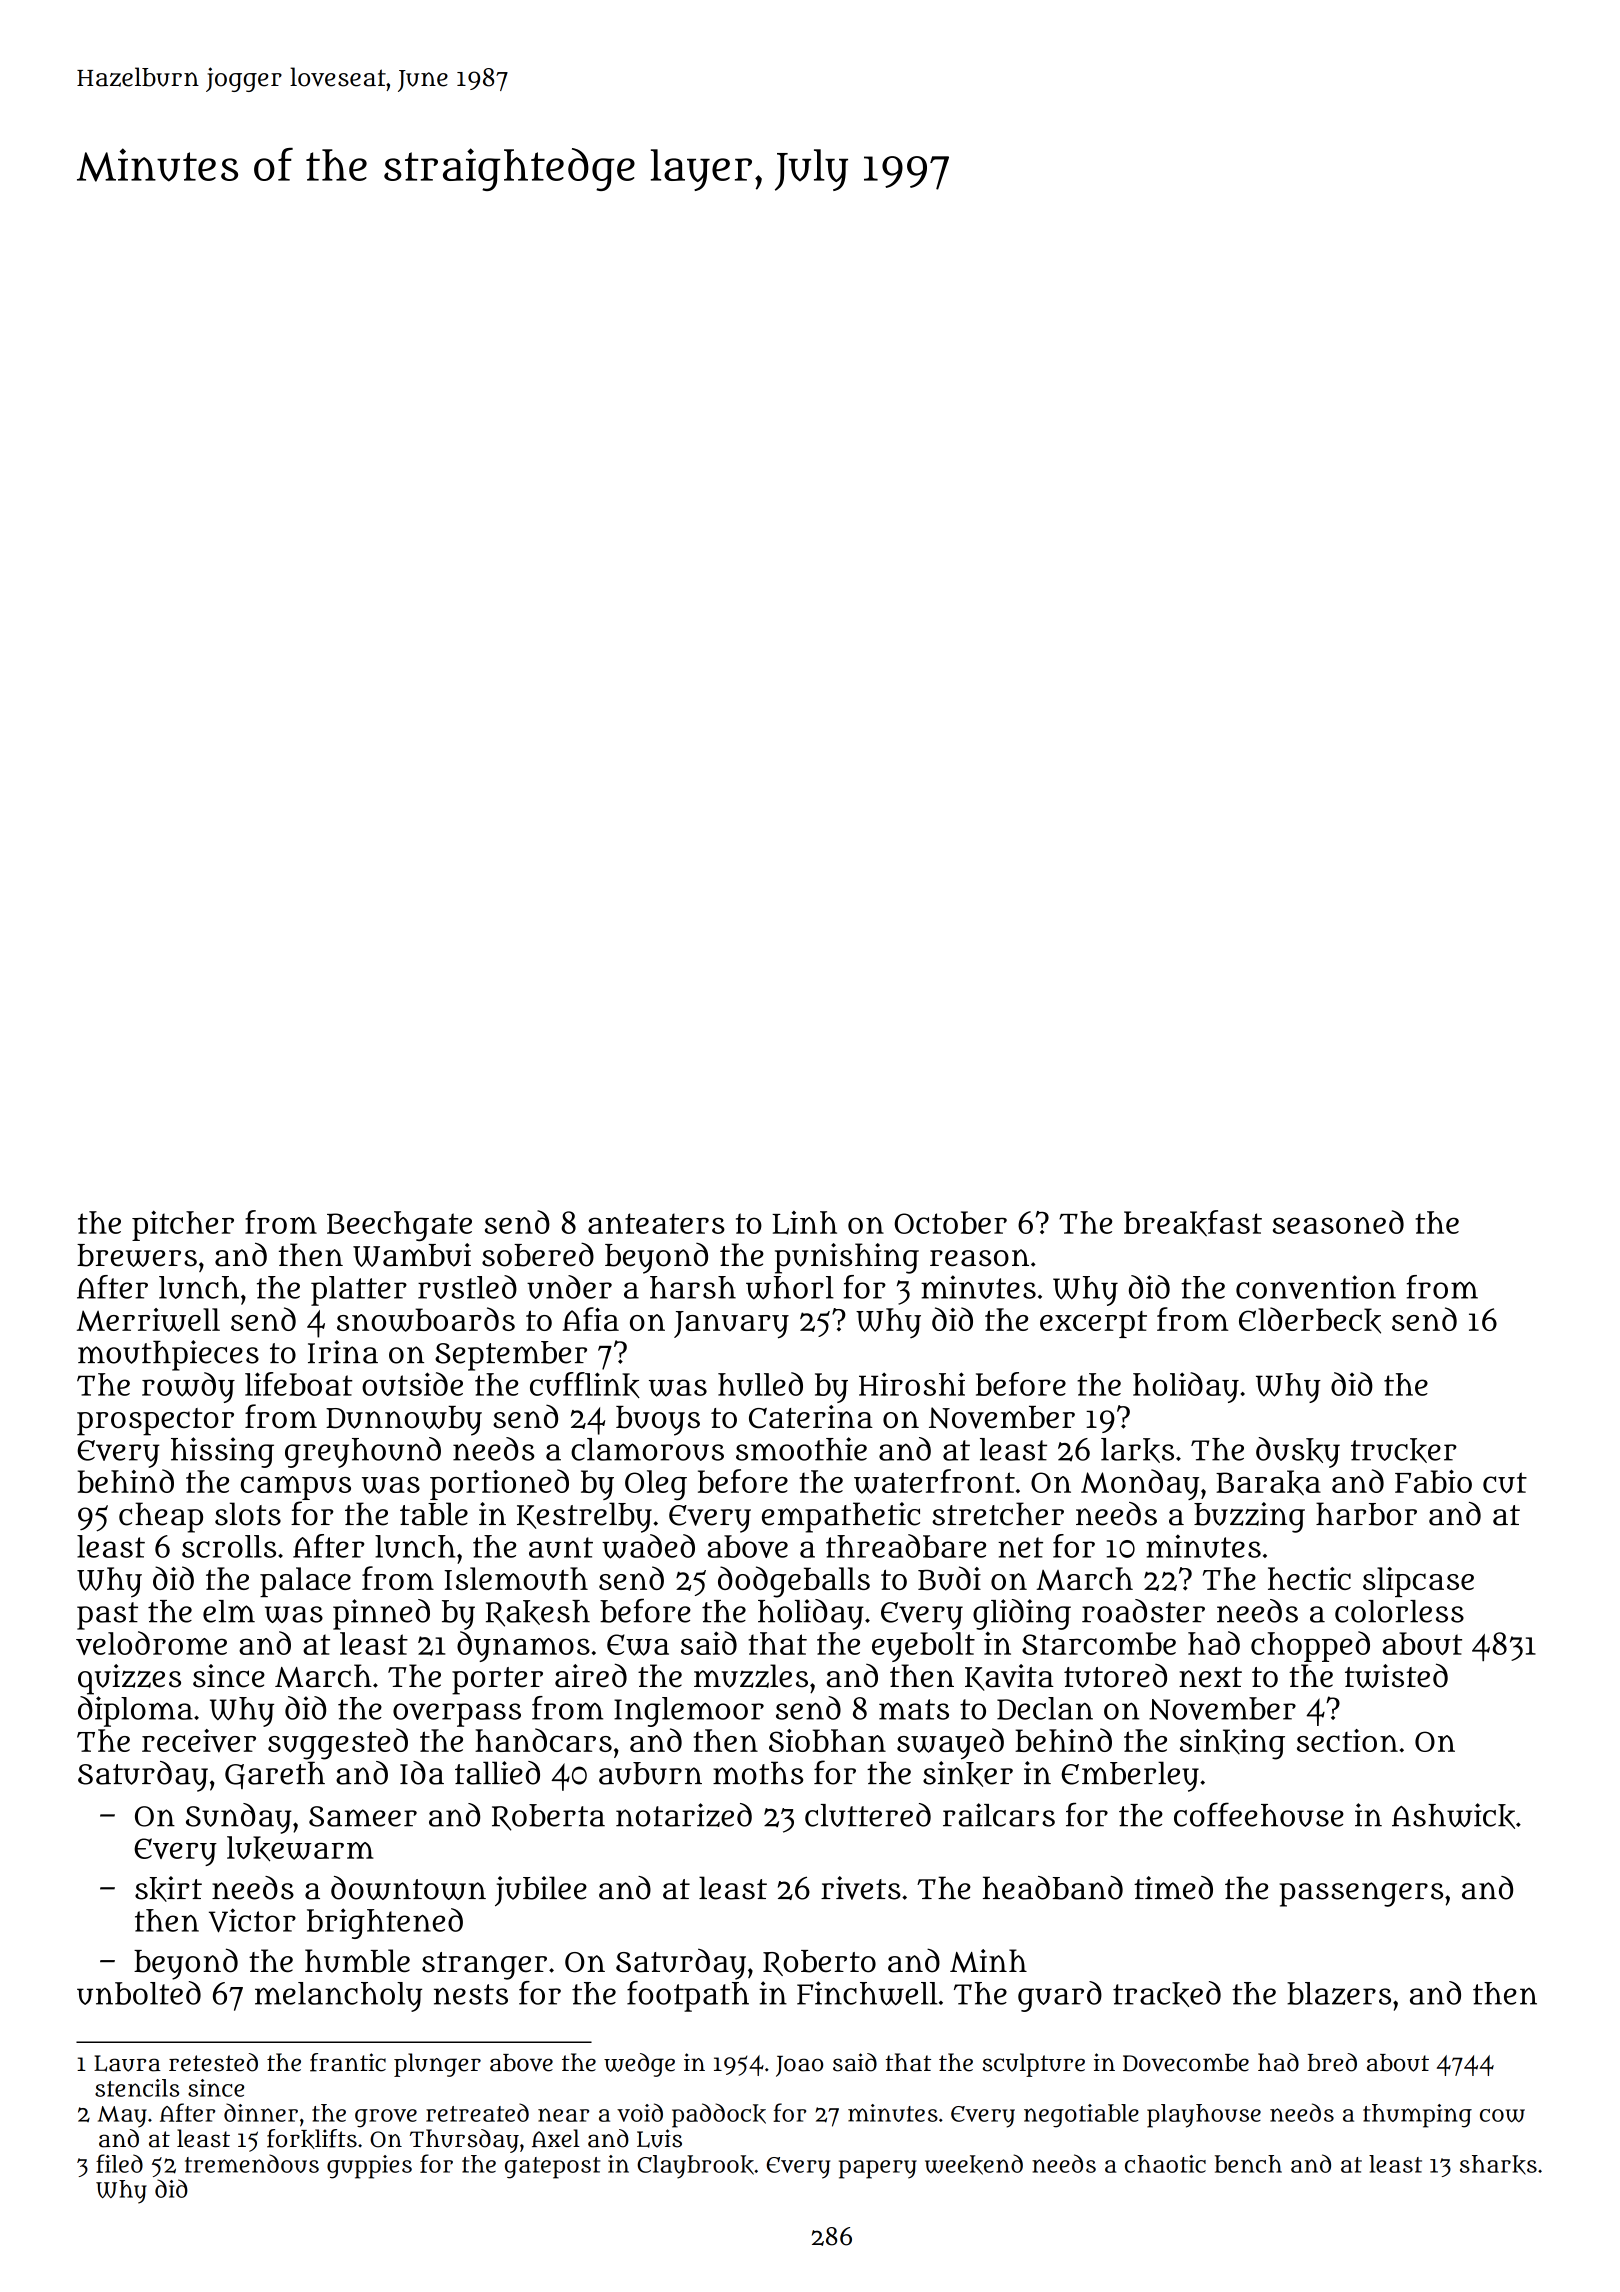 Image resolution: width=1620 pixels, height=2292 pixels. I want to click on hissing, so click(222, 1452).
